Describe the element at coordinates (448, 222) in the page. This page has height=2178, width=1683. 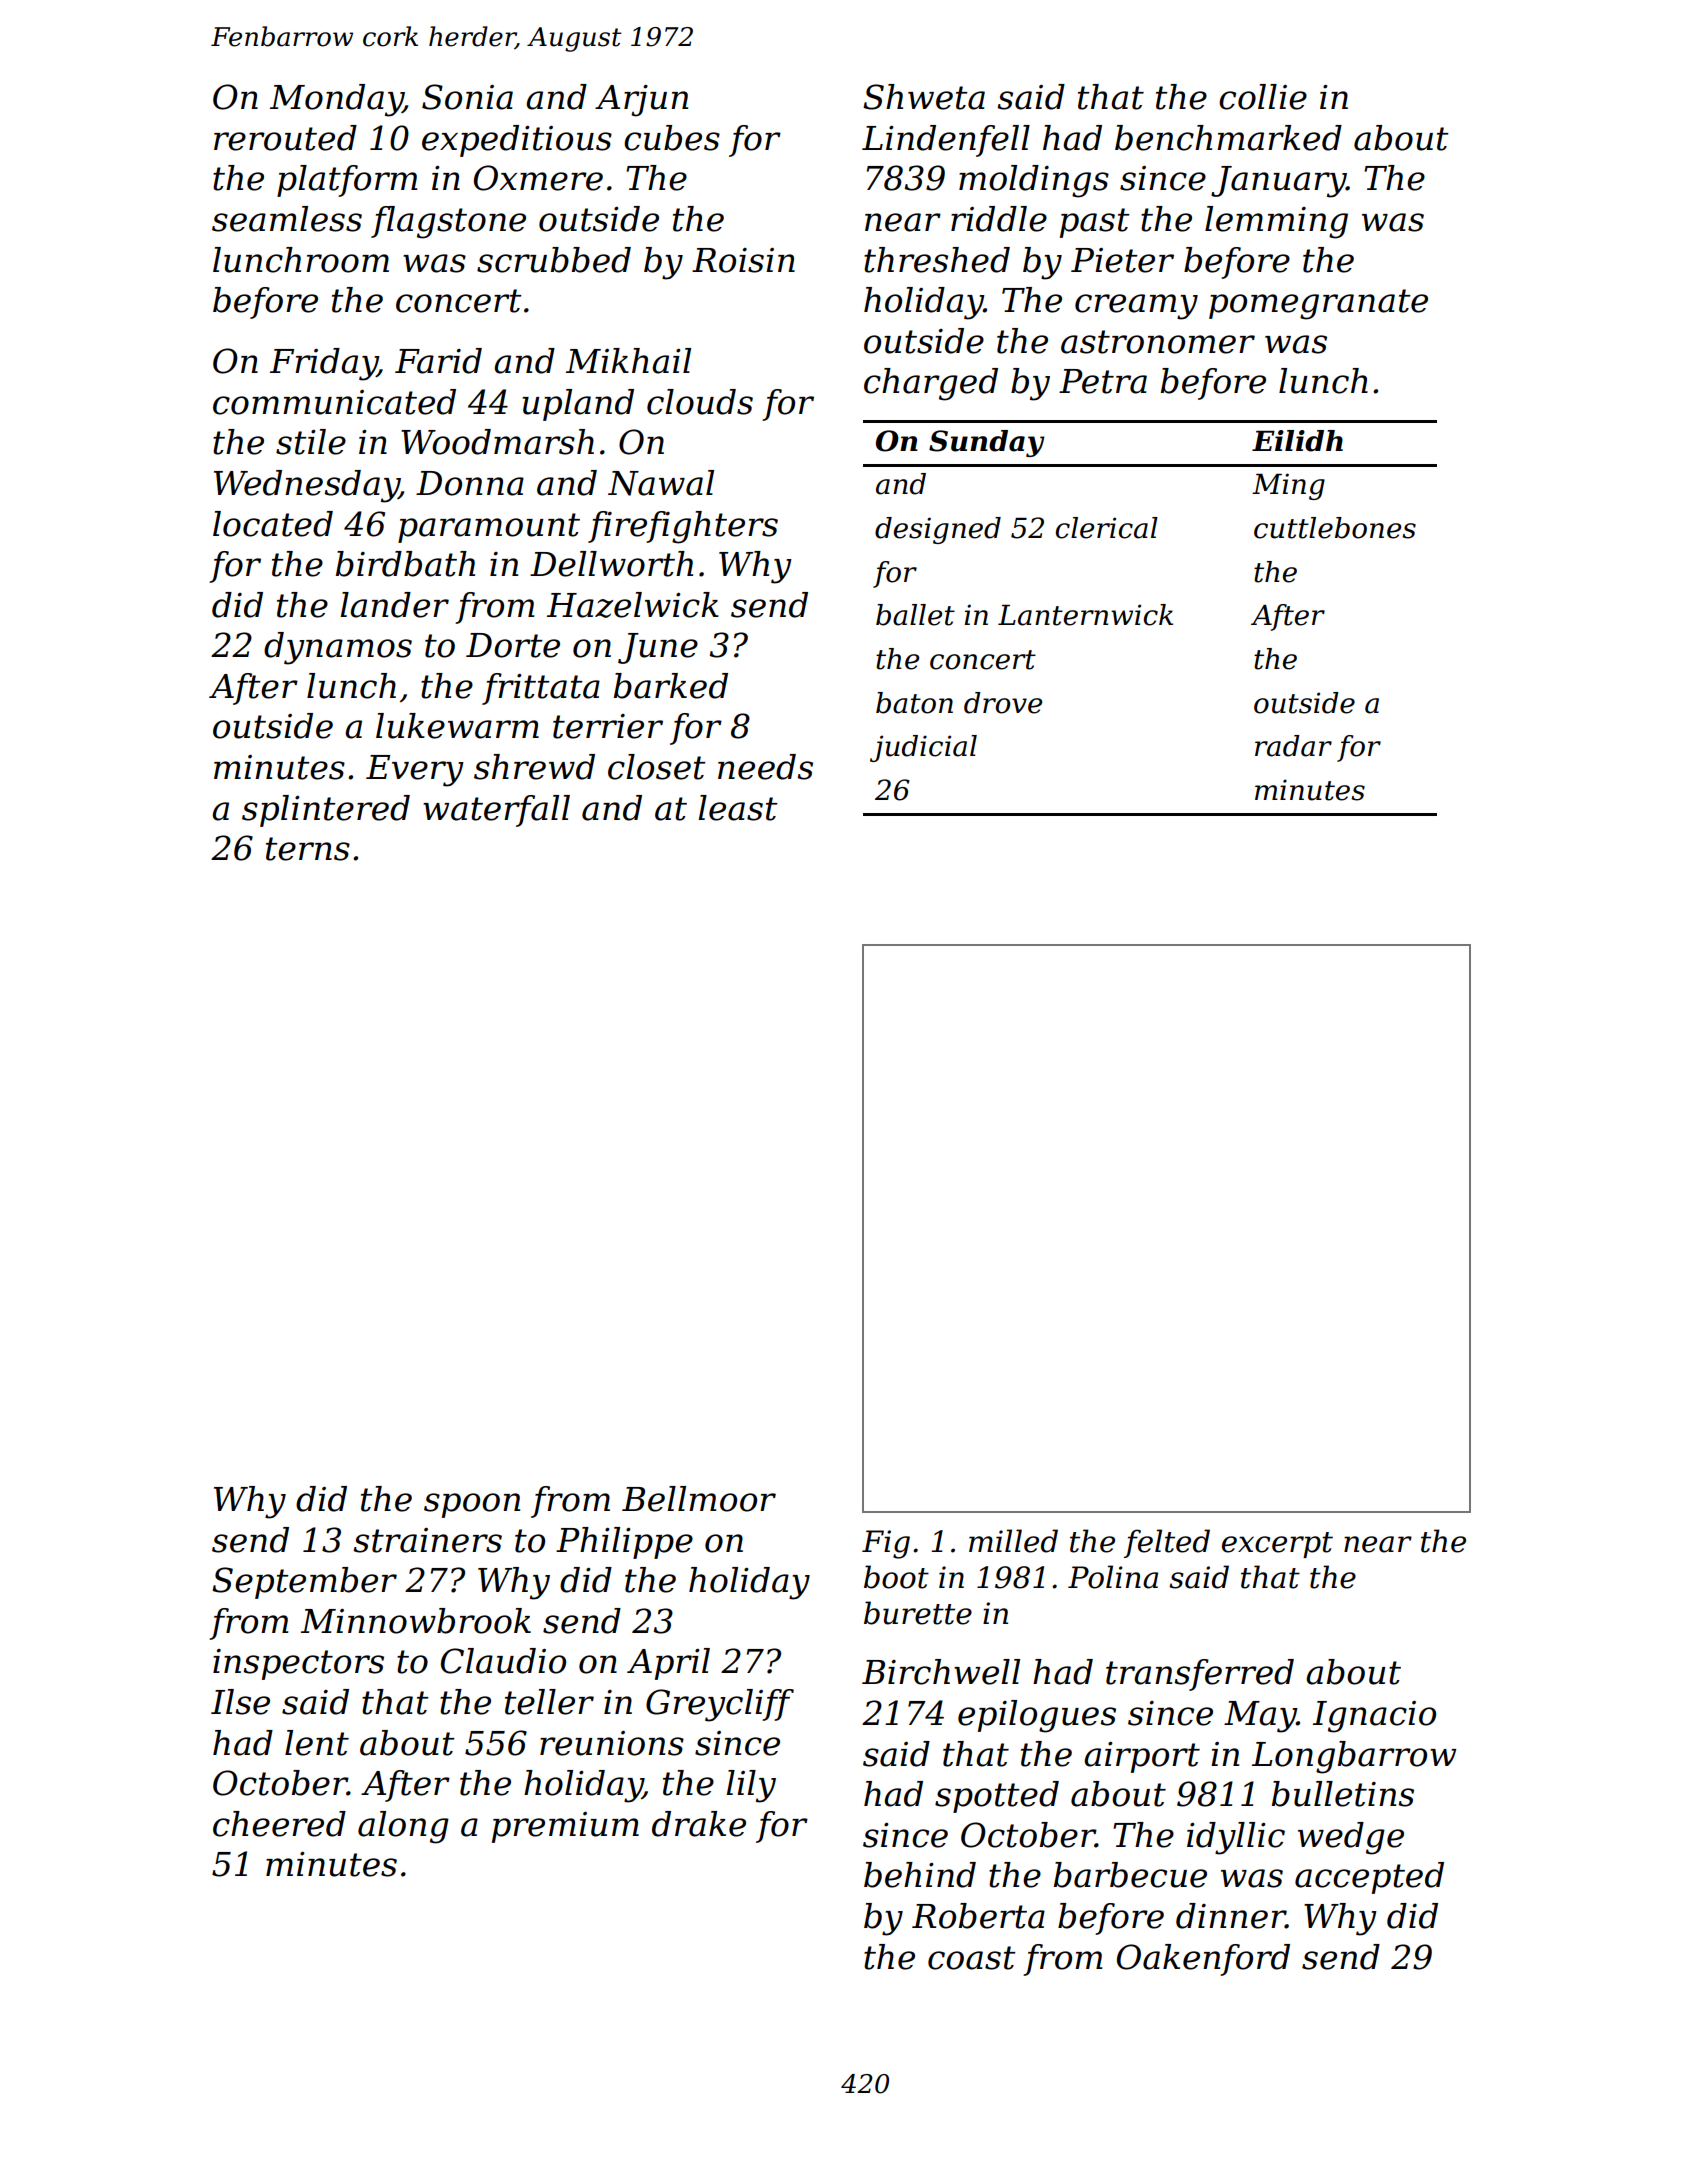
I see `flagstone` at that location.
